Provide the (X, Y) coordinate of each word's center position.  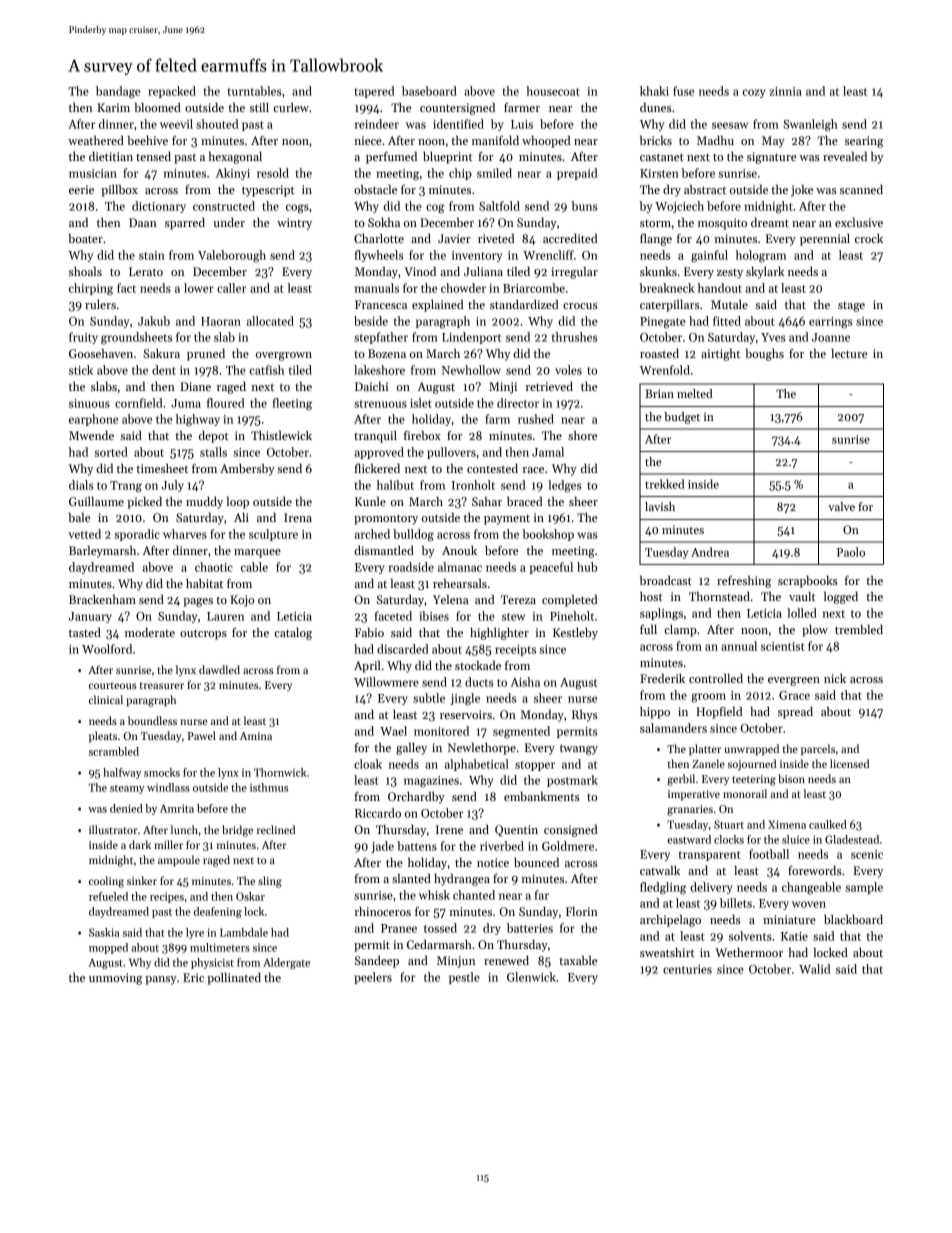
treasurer (162, 685)
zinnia (786, 91)
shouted (217, 124)
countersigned (457, 108)
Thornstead (719, 596)
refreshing (744, 581)
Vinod (420, 271)
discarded (402, 649)
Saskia (104, 932)
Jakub (154, 321)
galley (411, 748)
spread (795, 713)
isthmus (269, 787)
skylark (765, 272)
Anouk (459, 550)
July (172, 486)
